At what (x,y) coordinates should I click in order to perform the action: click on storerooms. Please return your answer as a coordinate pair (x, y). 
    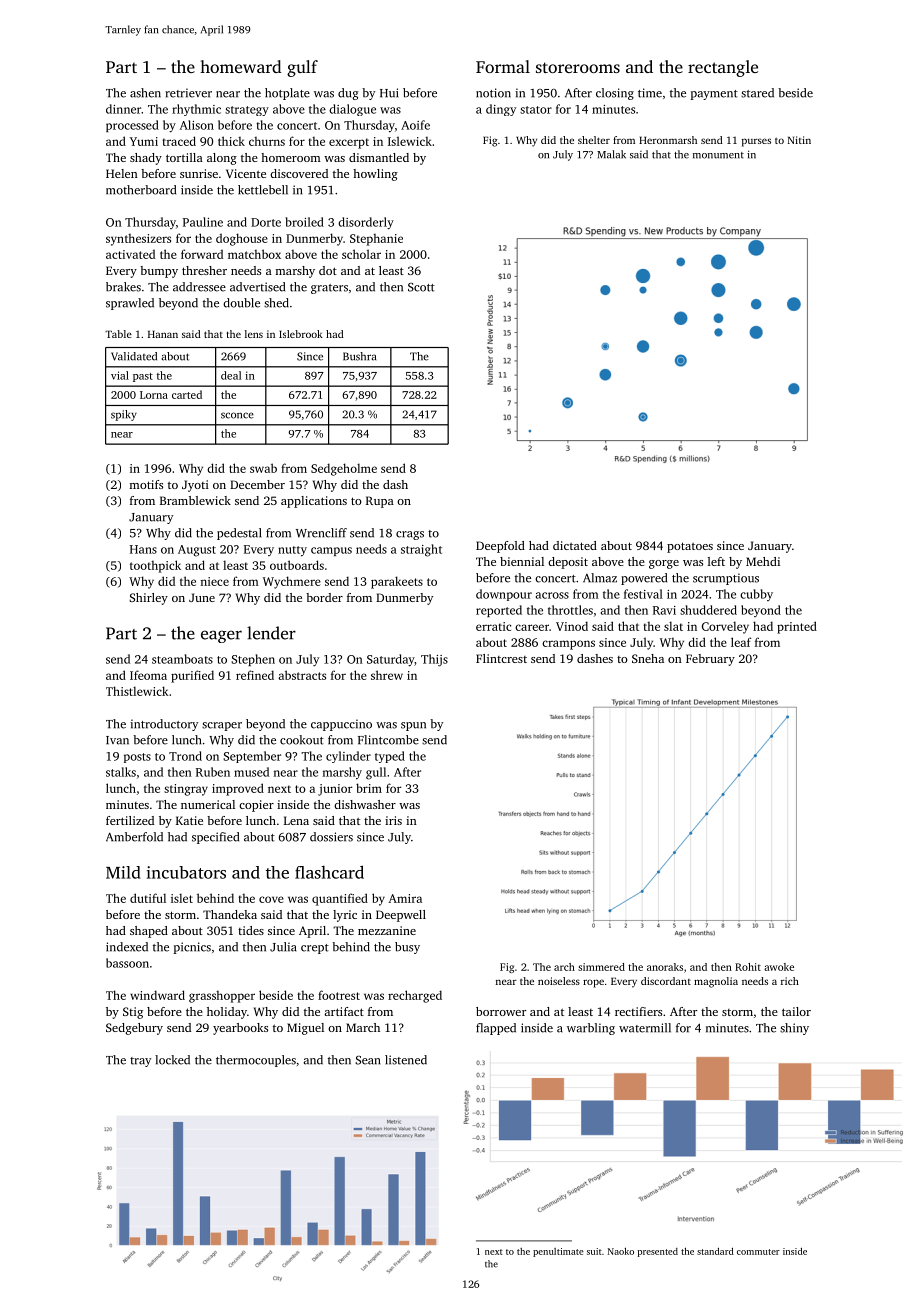
    Looking at the image, I should click on (578, 67).
